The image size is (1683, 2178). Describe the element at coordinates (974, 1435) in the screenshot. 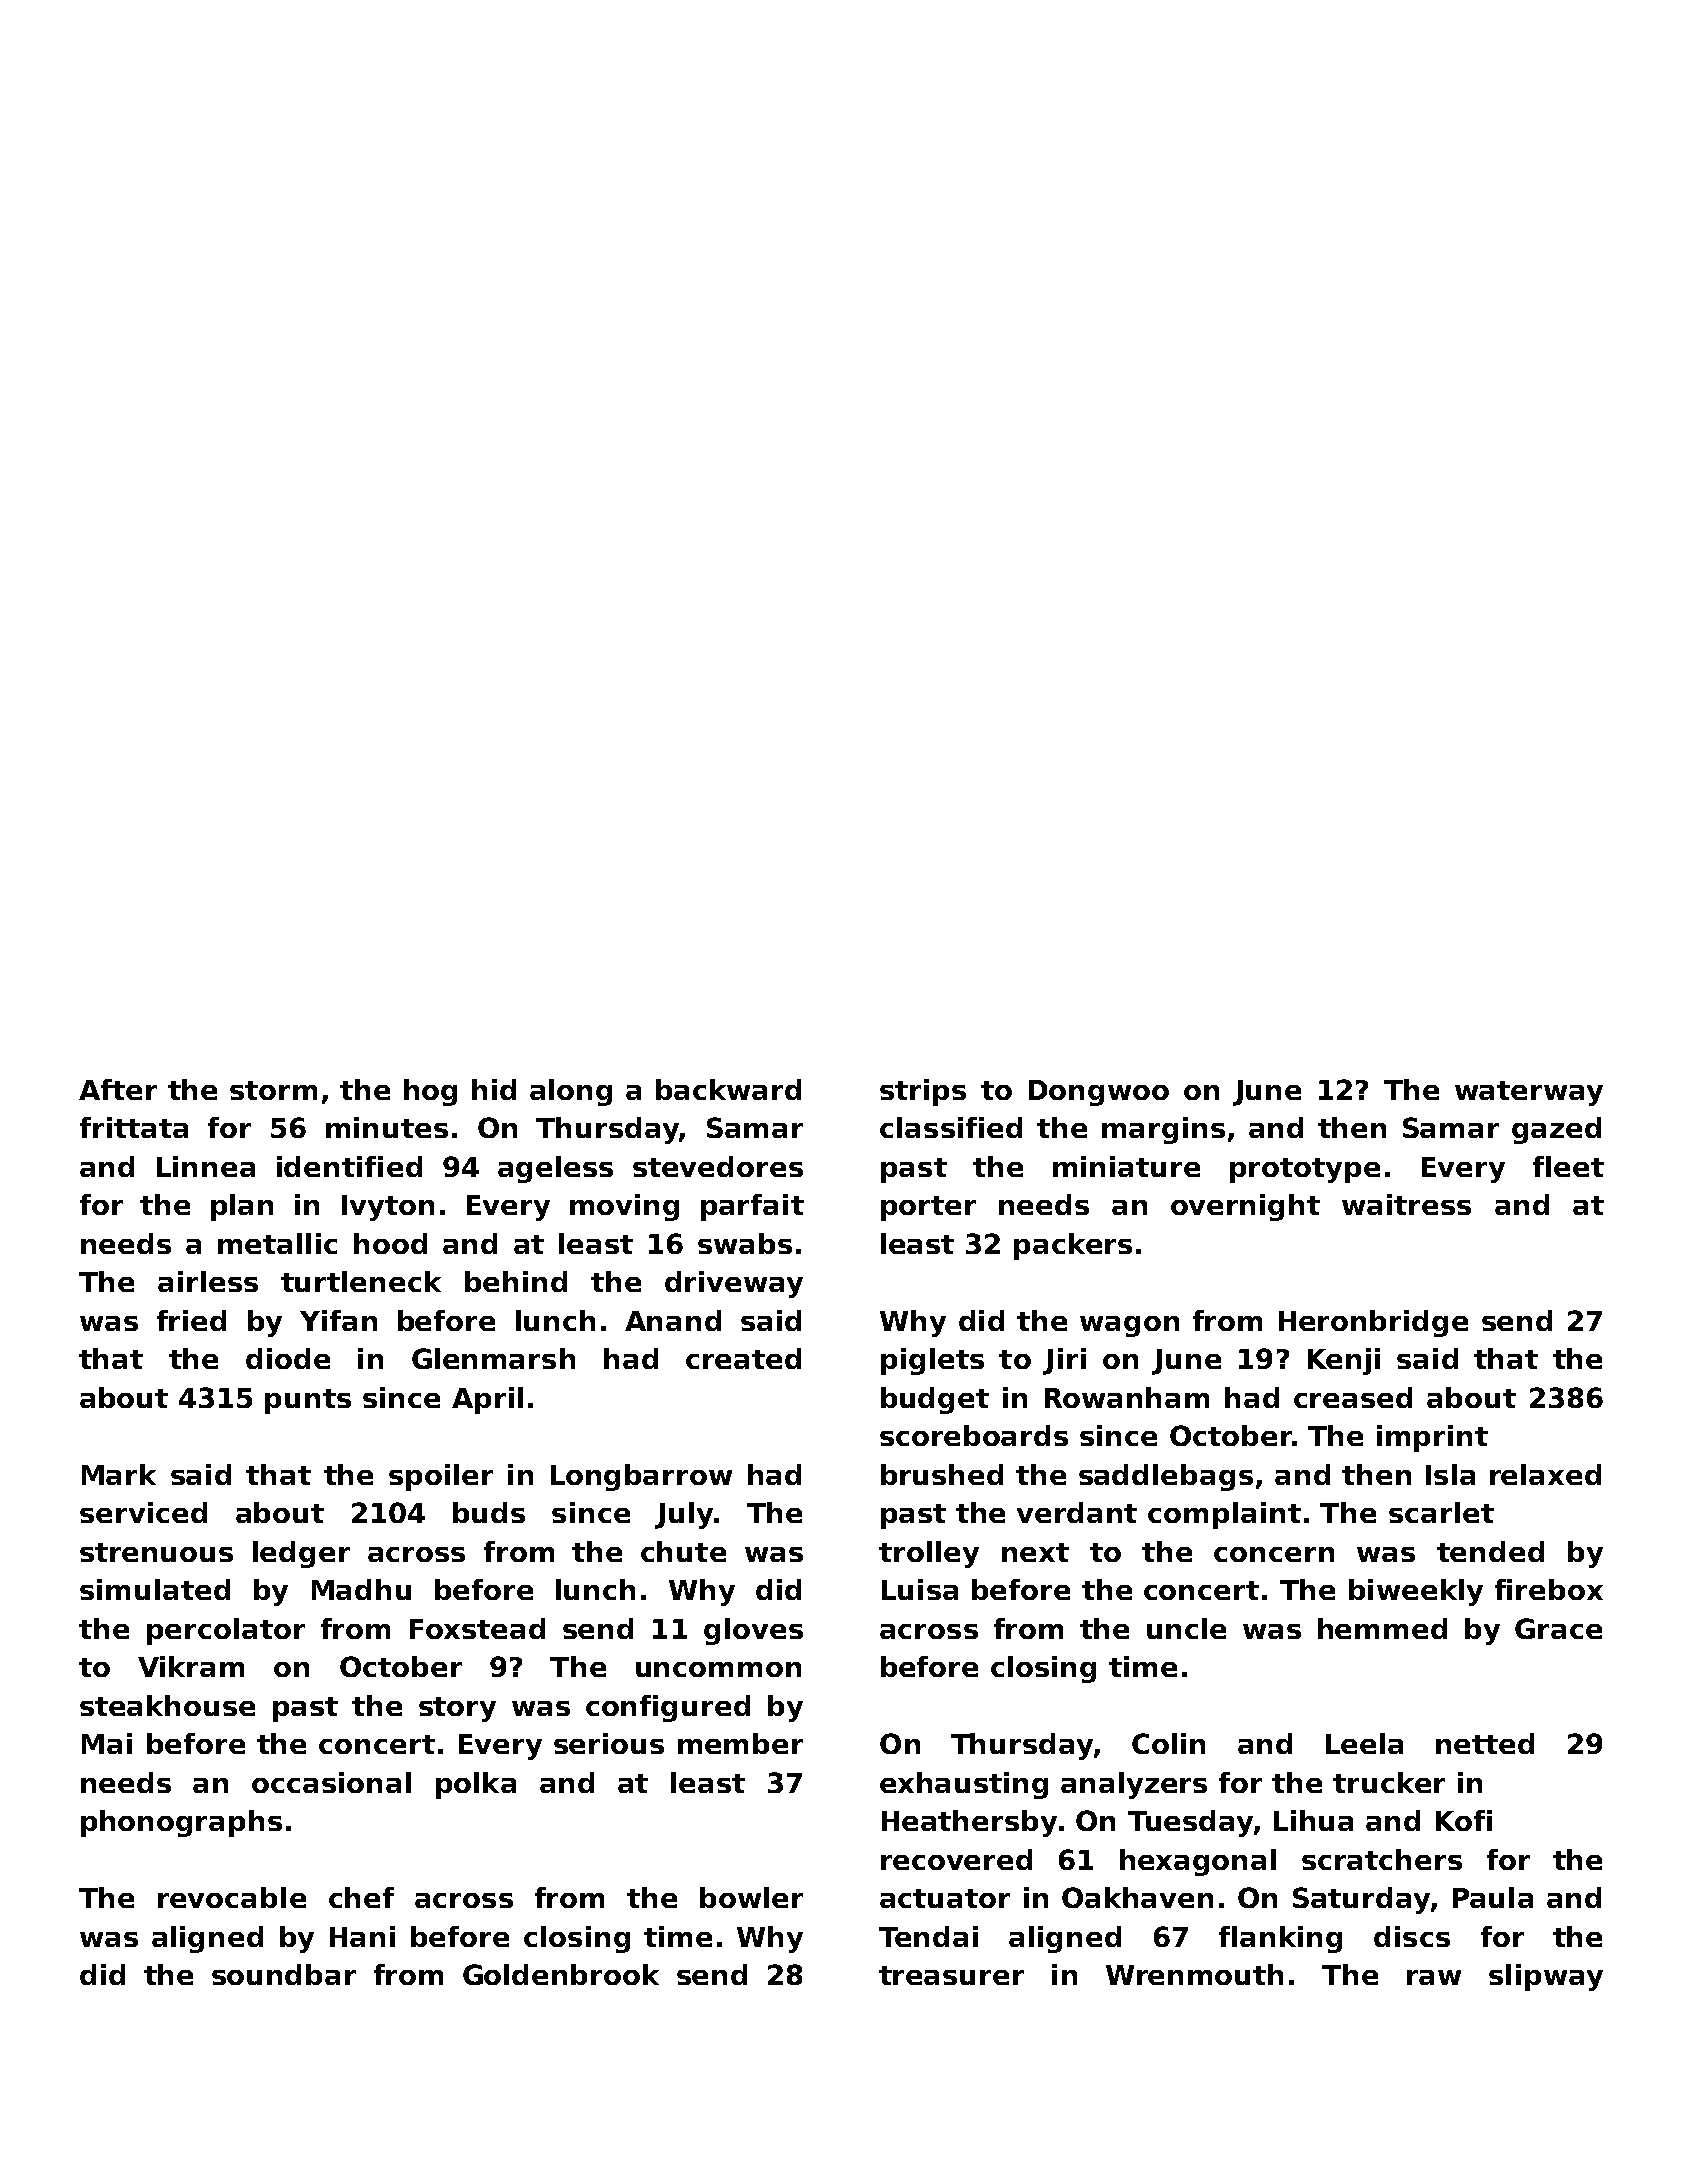

I see `scoreboards` at that location.
